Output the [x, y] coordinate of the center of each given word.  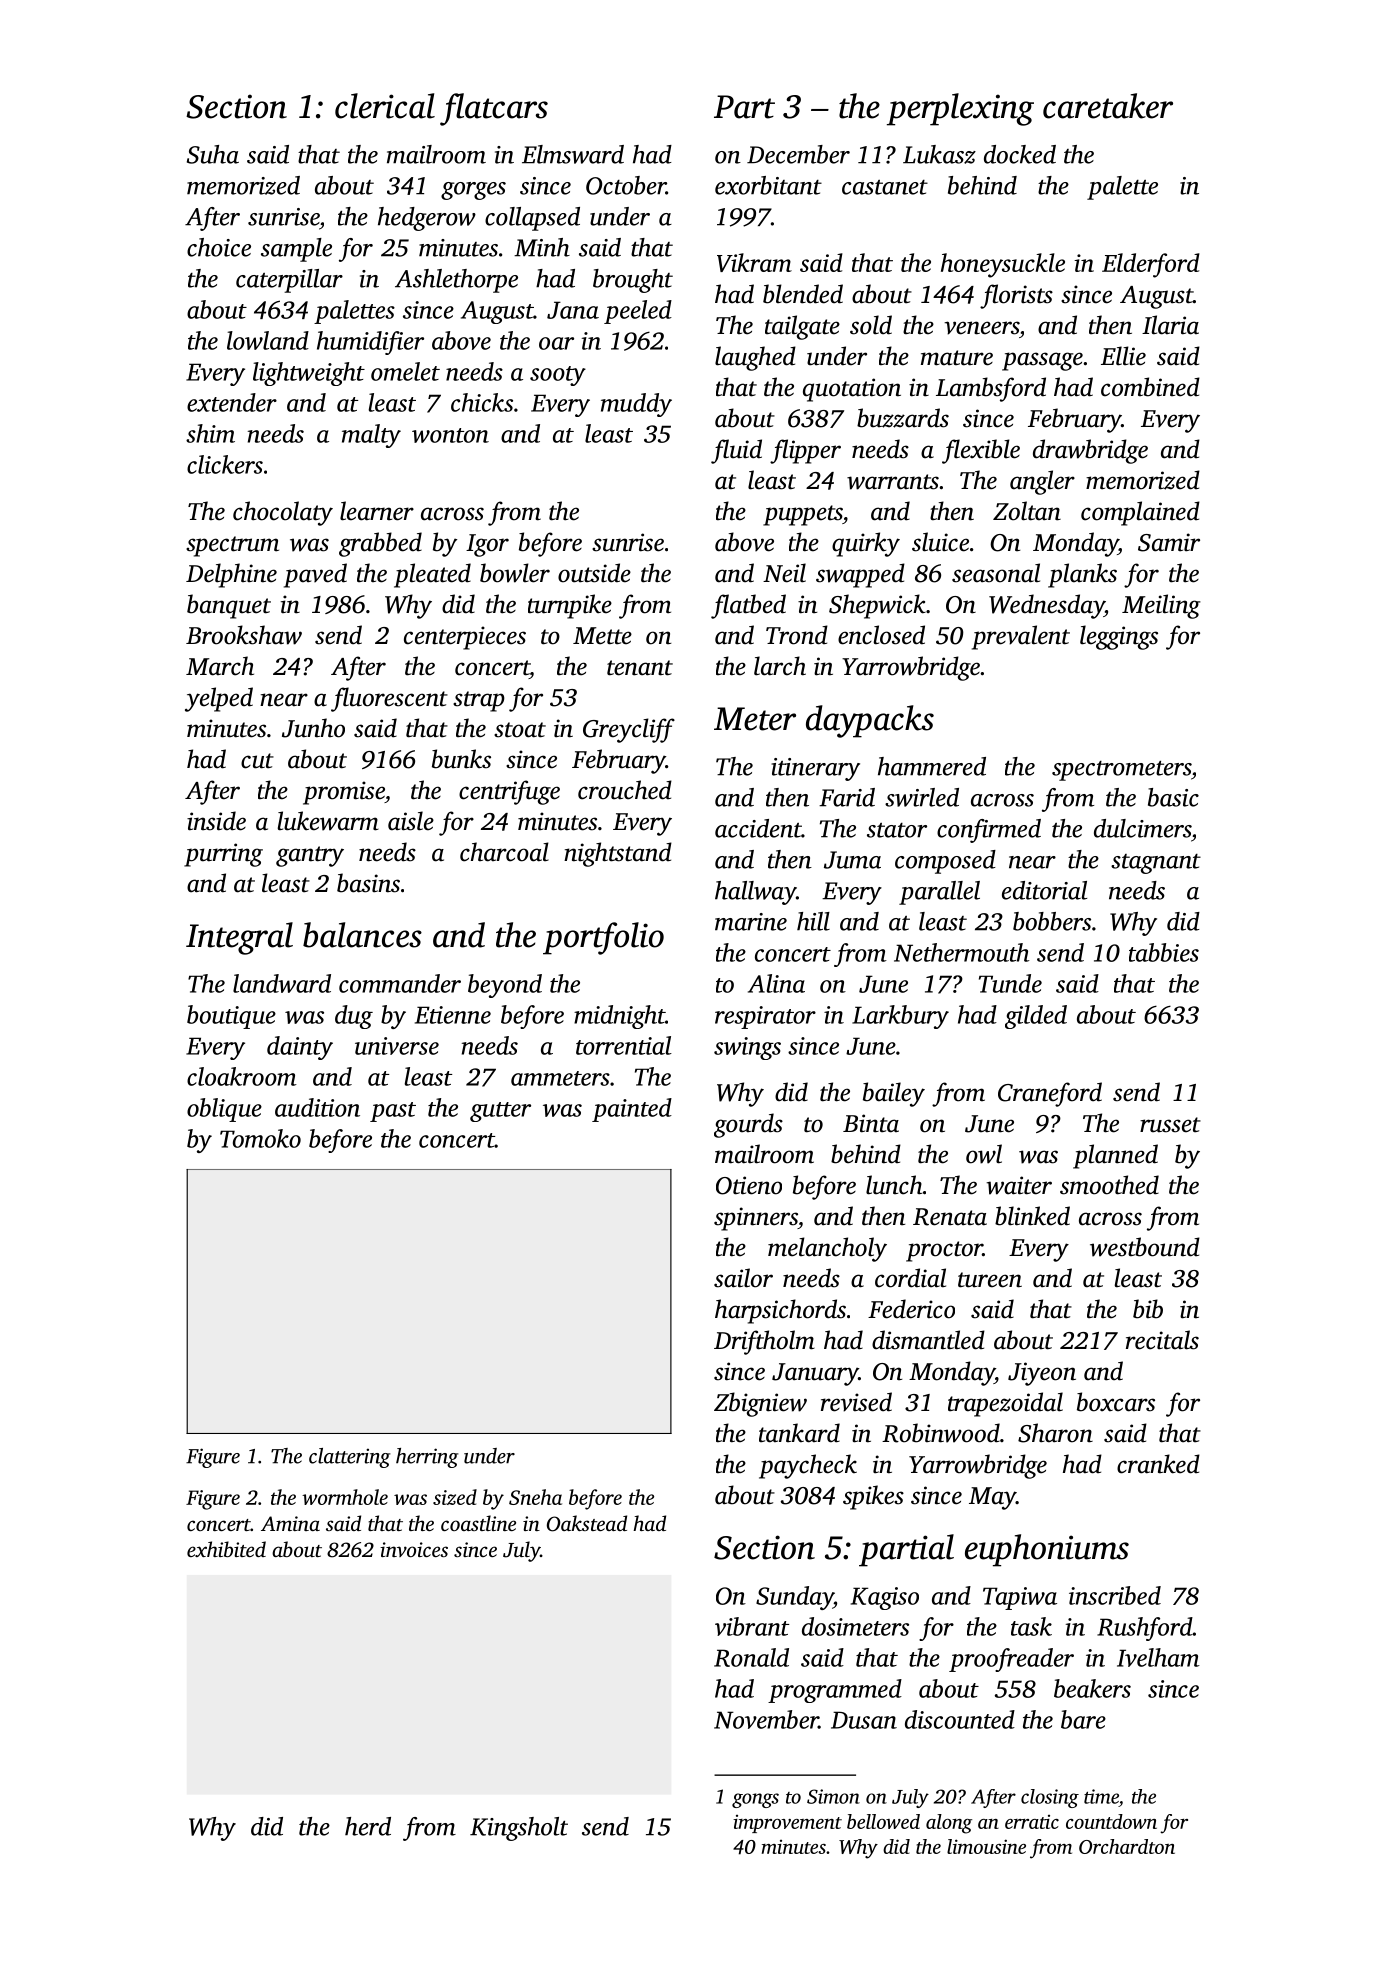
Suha [213, 154]
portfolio [603, 938]
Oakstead [587, 1523]
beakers [1092, 1688]
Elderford [1151, 265]
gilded [1036, 1017]
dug [354, 1017]
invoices [414, 1549]
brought [633, 281]
